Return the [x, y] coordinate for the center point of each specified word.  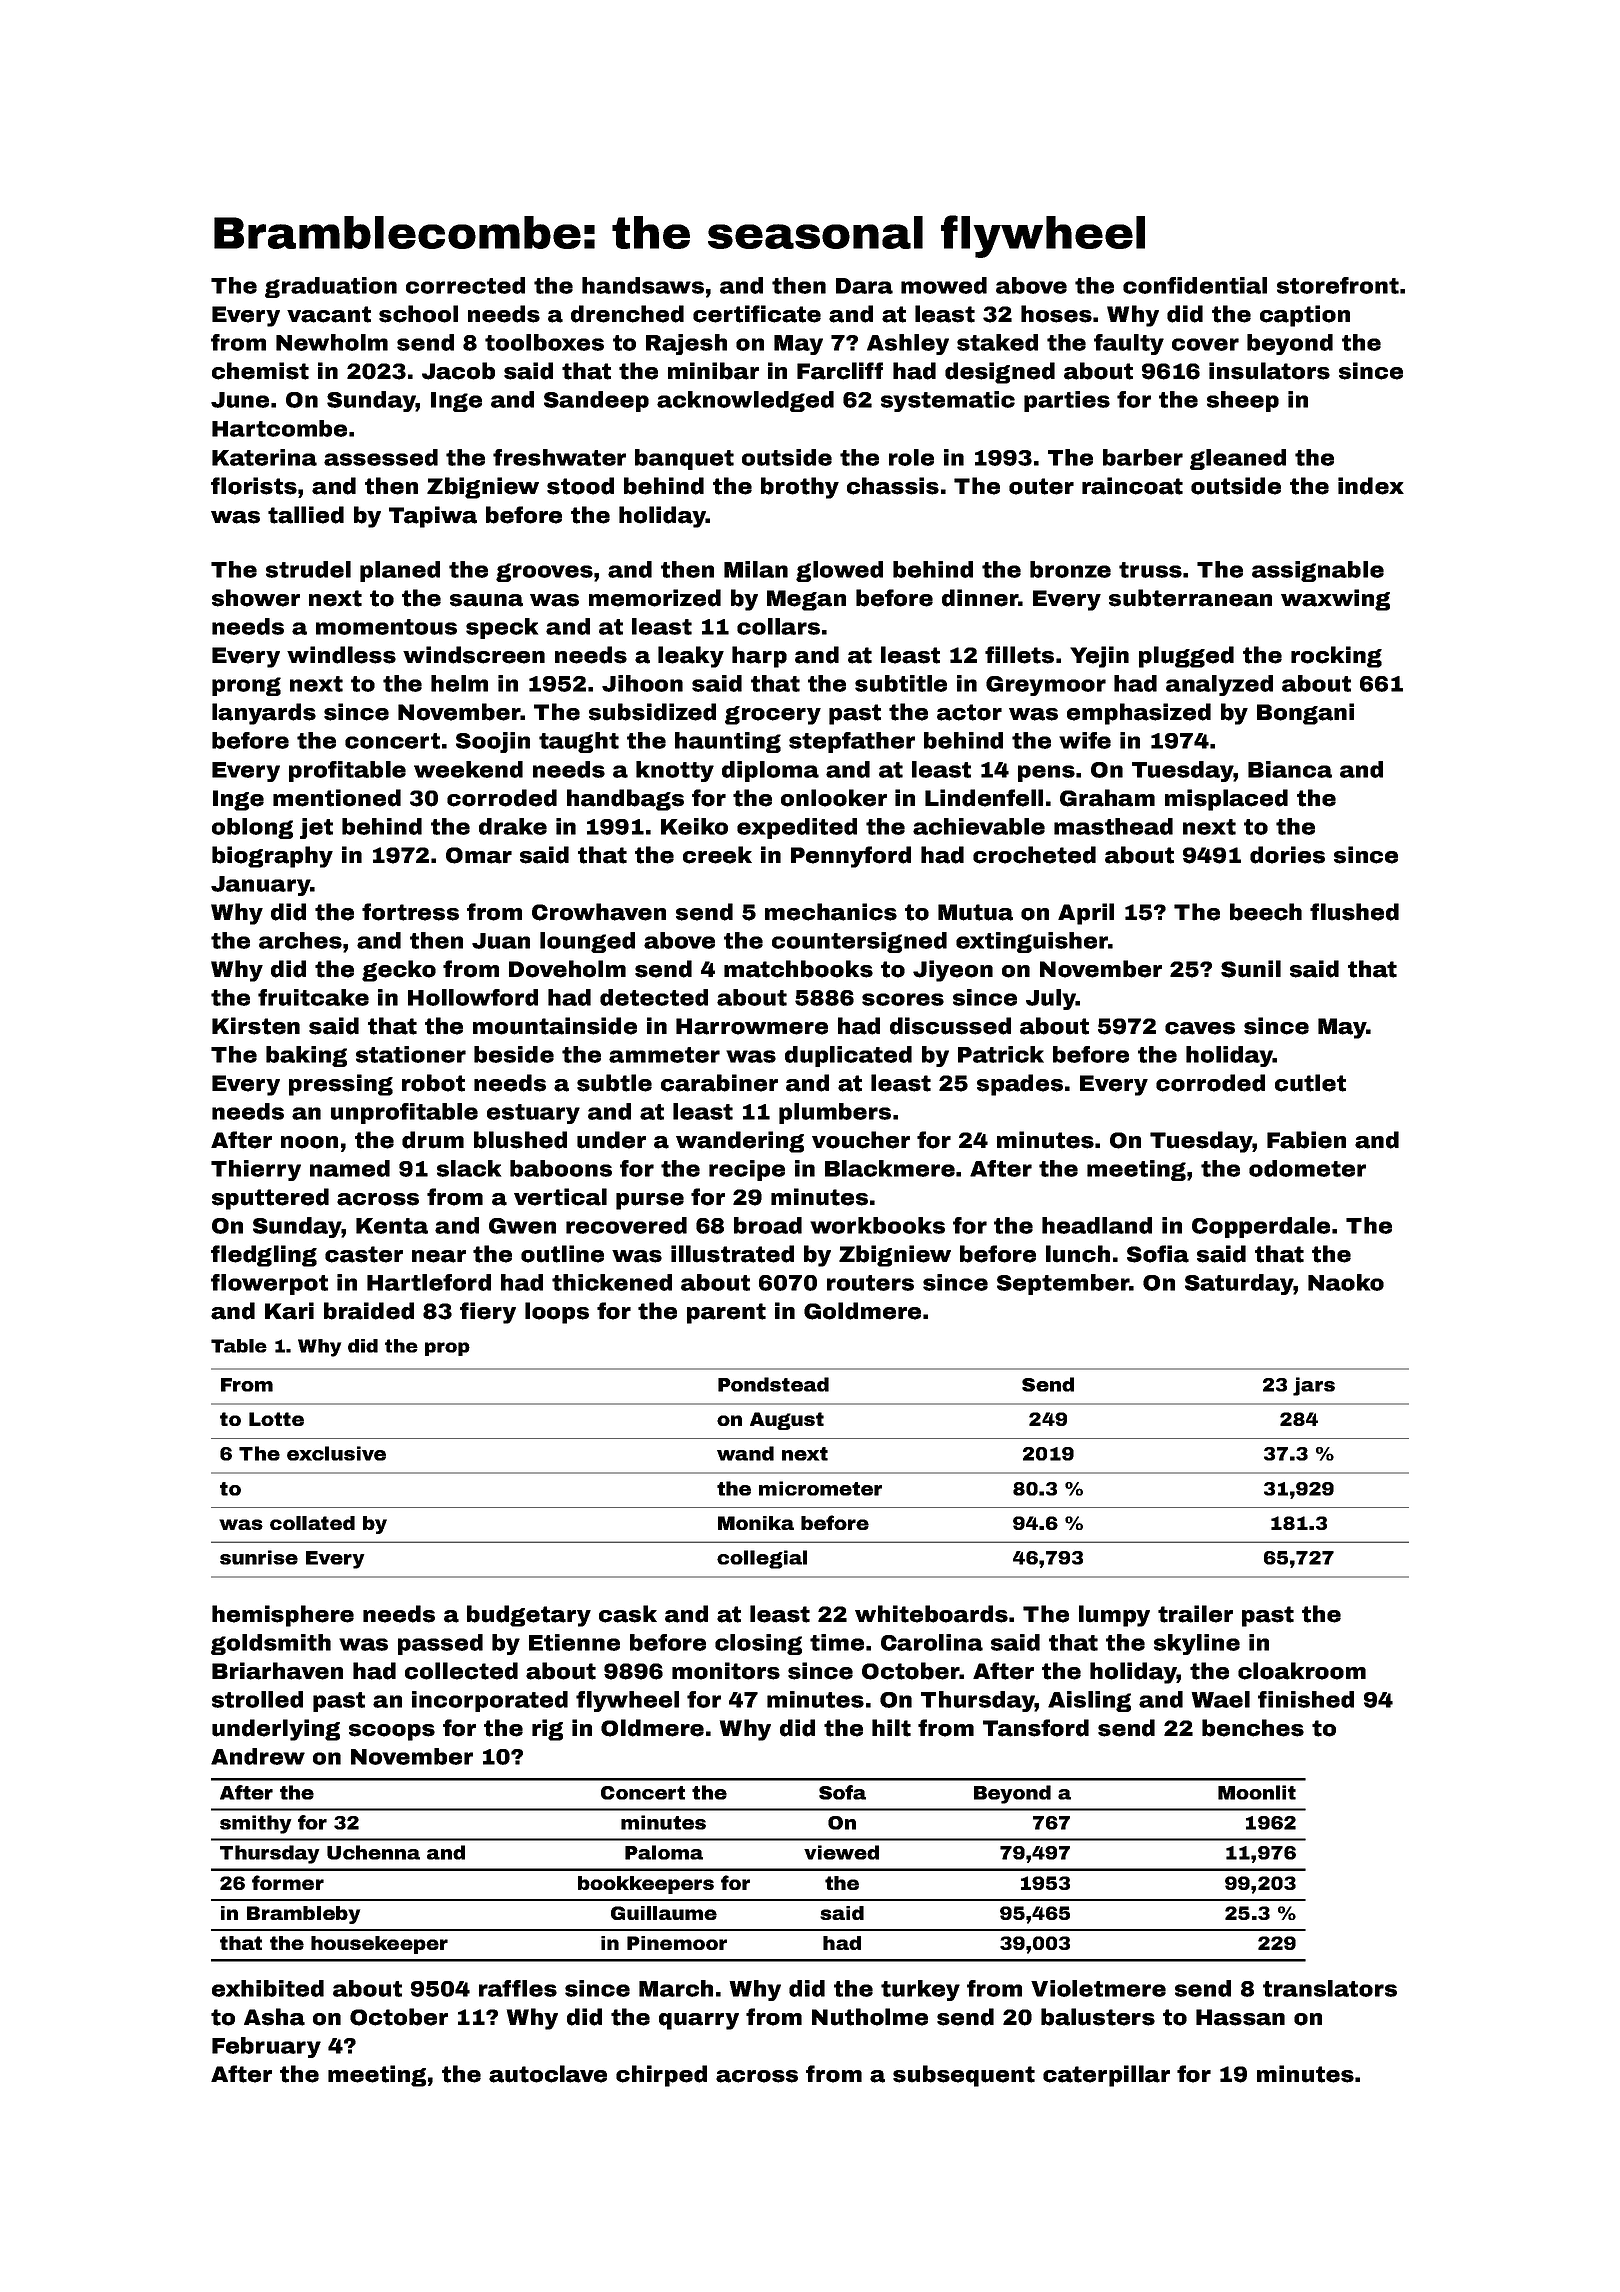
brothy [800, 488]
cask [628, 1614]
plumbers [835, 1113]
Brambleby [303, 1915]
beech [1266, 912]
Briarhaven [277, 1671]
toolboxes [544, 342]
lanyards [264, 714]
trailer [1195, 1614]
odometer [1307, 1168]
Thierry [256, 1170]
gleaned [1238, 459]
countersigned [859, 942]
